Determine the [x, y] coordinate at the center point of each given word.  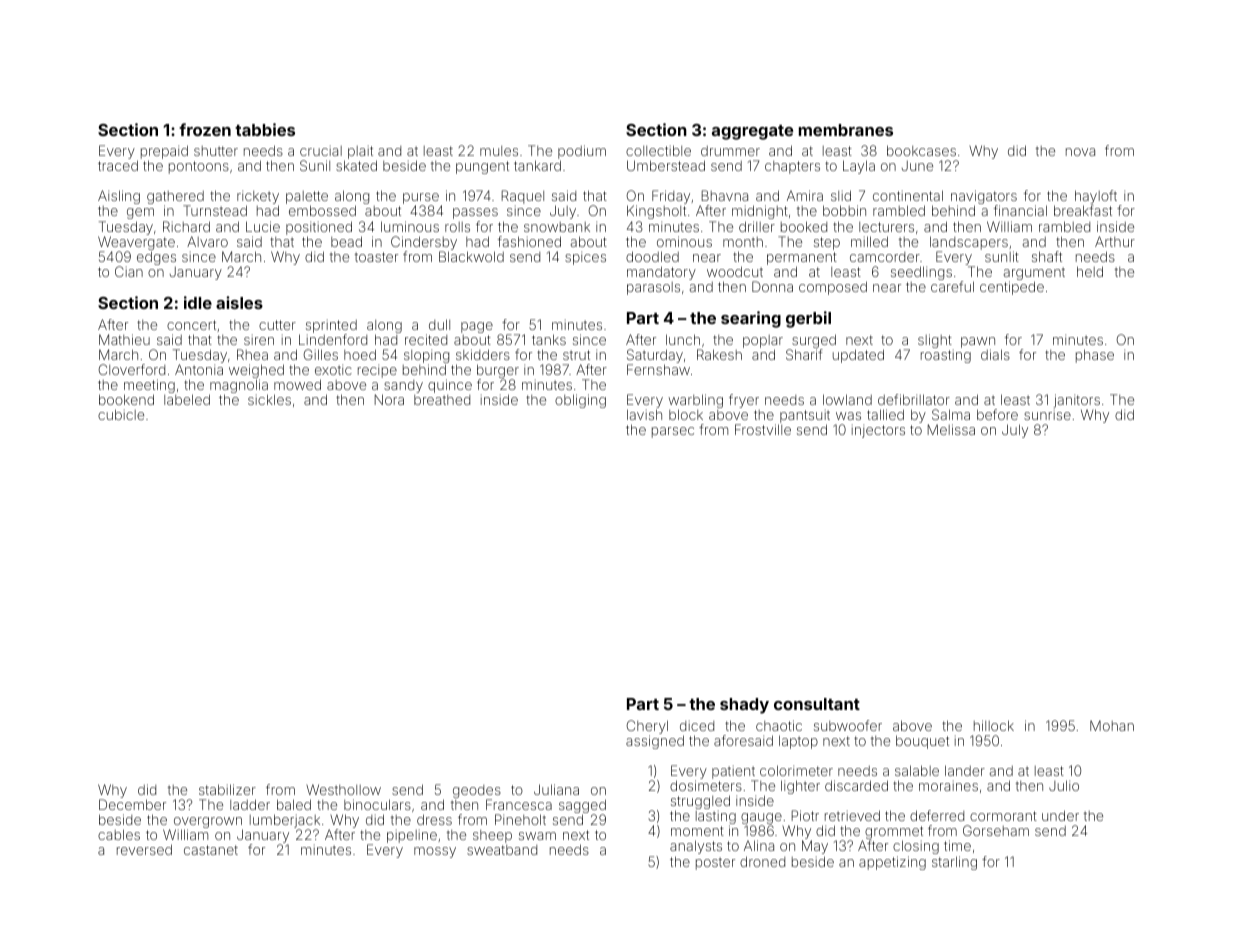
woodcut [735, 271]
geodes [477, 791]
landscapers [969, 243]
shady [744, 706]
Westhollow [343, 789]
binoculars [377, 804]
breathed [442, 400]
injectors [878, 431]
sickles [269, 399]
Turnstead [215, 210]
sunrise [1047, 415]
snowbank [557, 227]
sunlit [1002, 256]
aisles [239, 302]
